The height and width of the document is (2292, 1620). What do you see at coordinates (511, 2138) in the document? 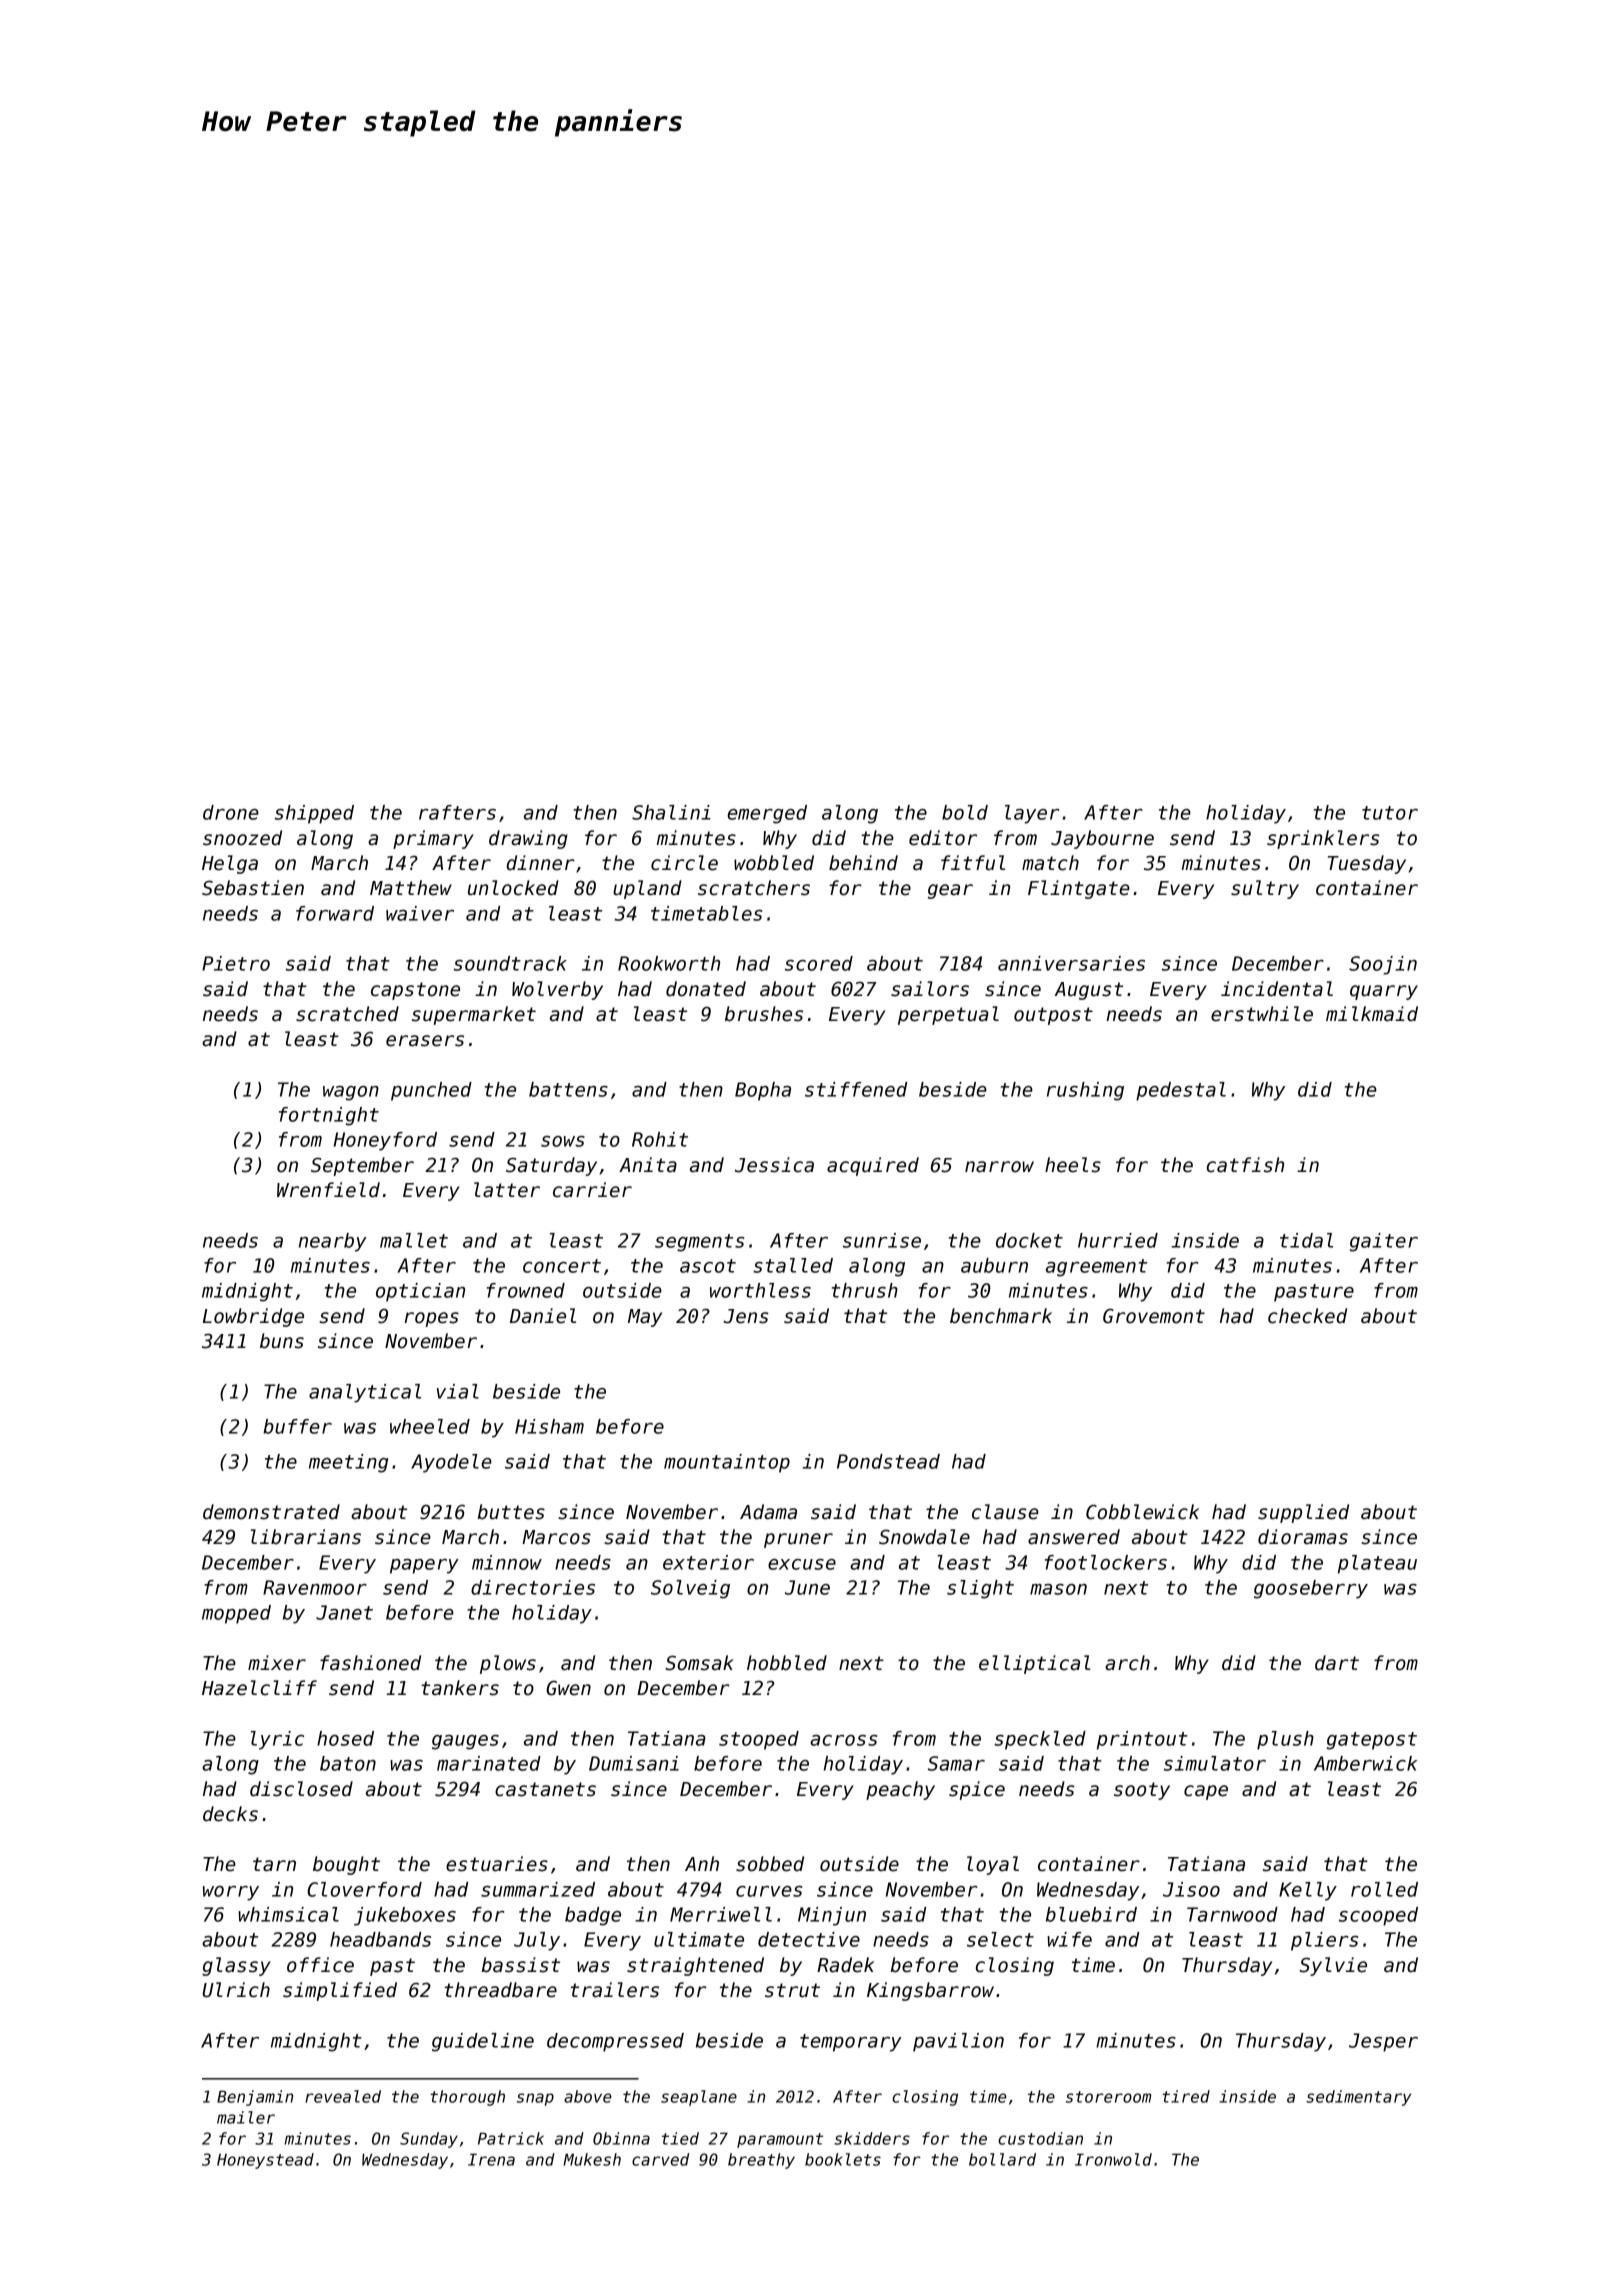
I see `Patrick` at bounding box center [511, 2138].
